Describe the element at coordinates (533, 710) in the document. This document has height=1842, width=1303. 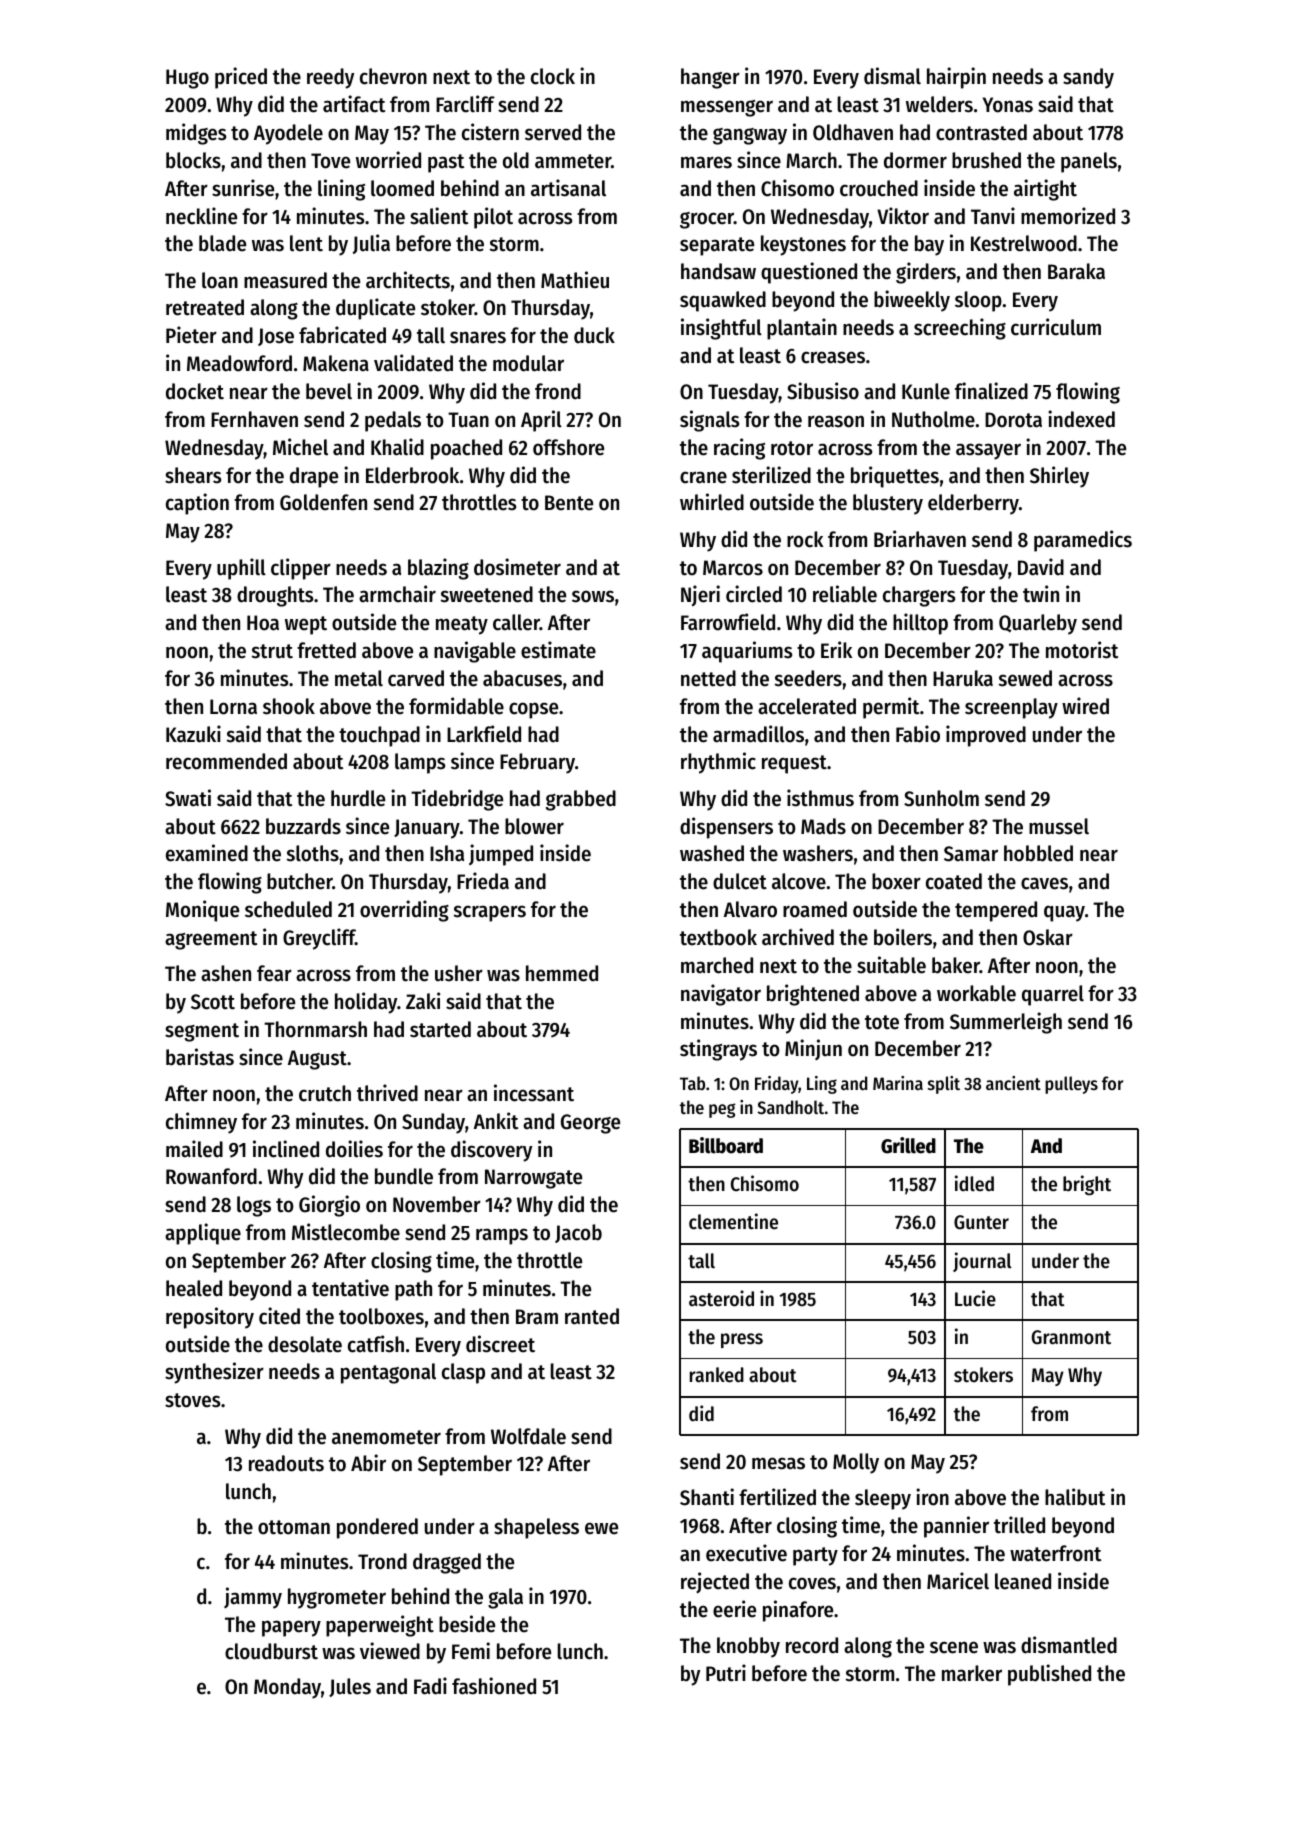
I see `copse` at that location.
